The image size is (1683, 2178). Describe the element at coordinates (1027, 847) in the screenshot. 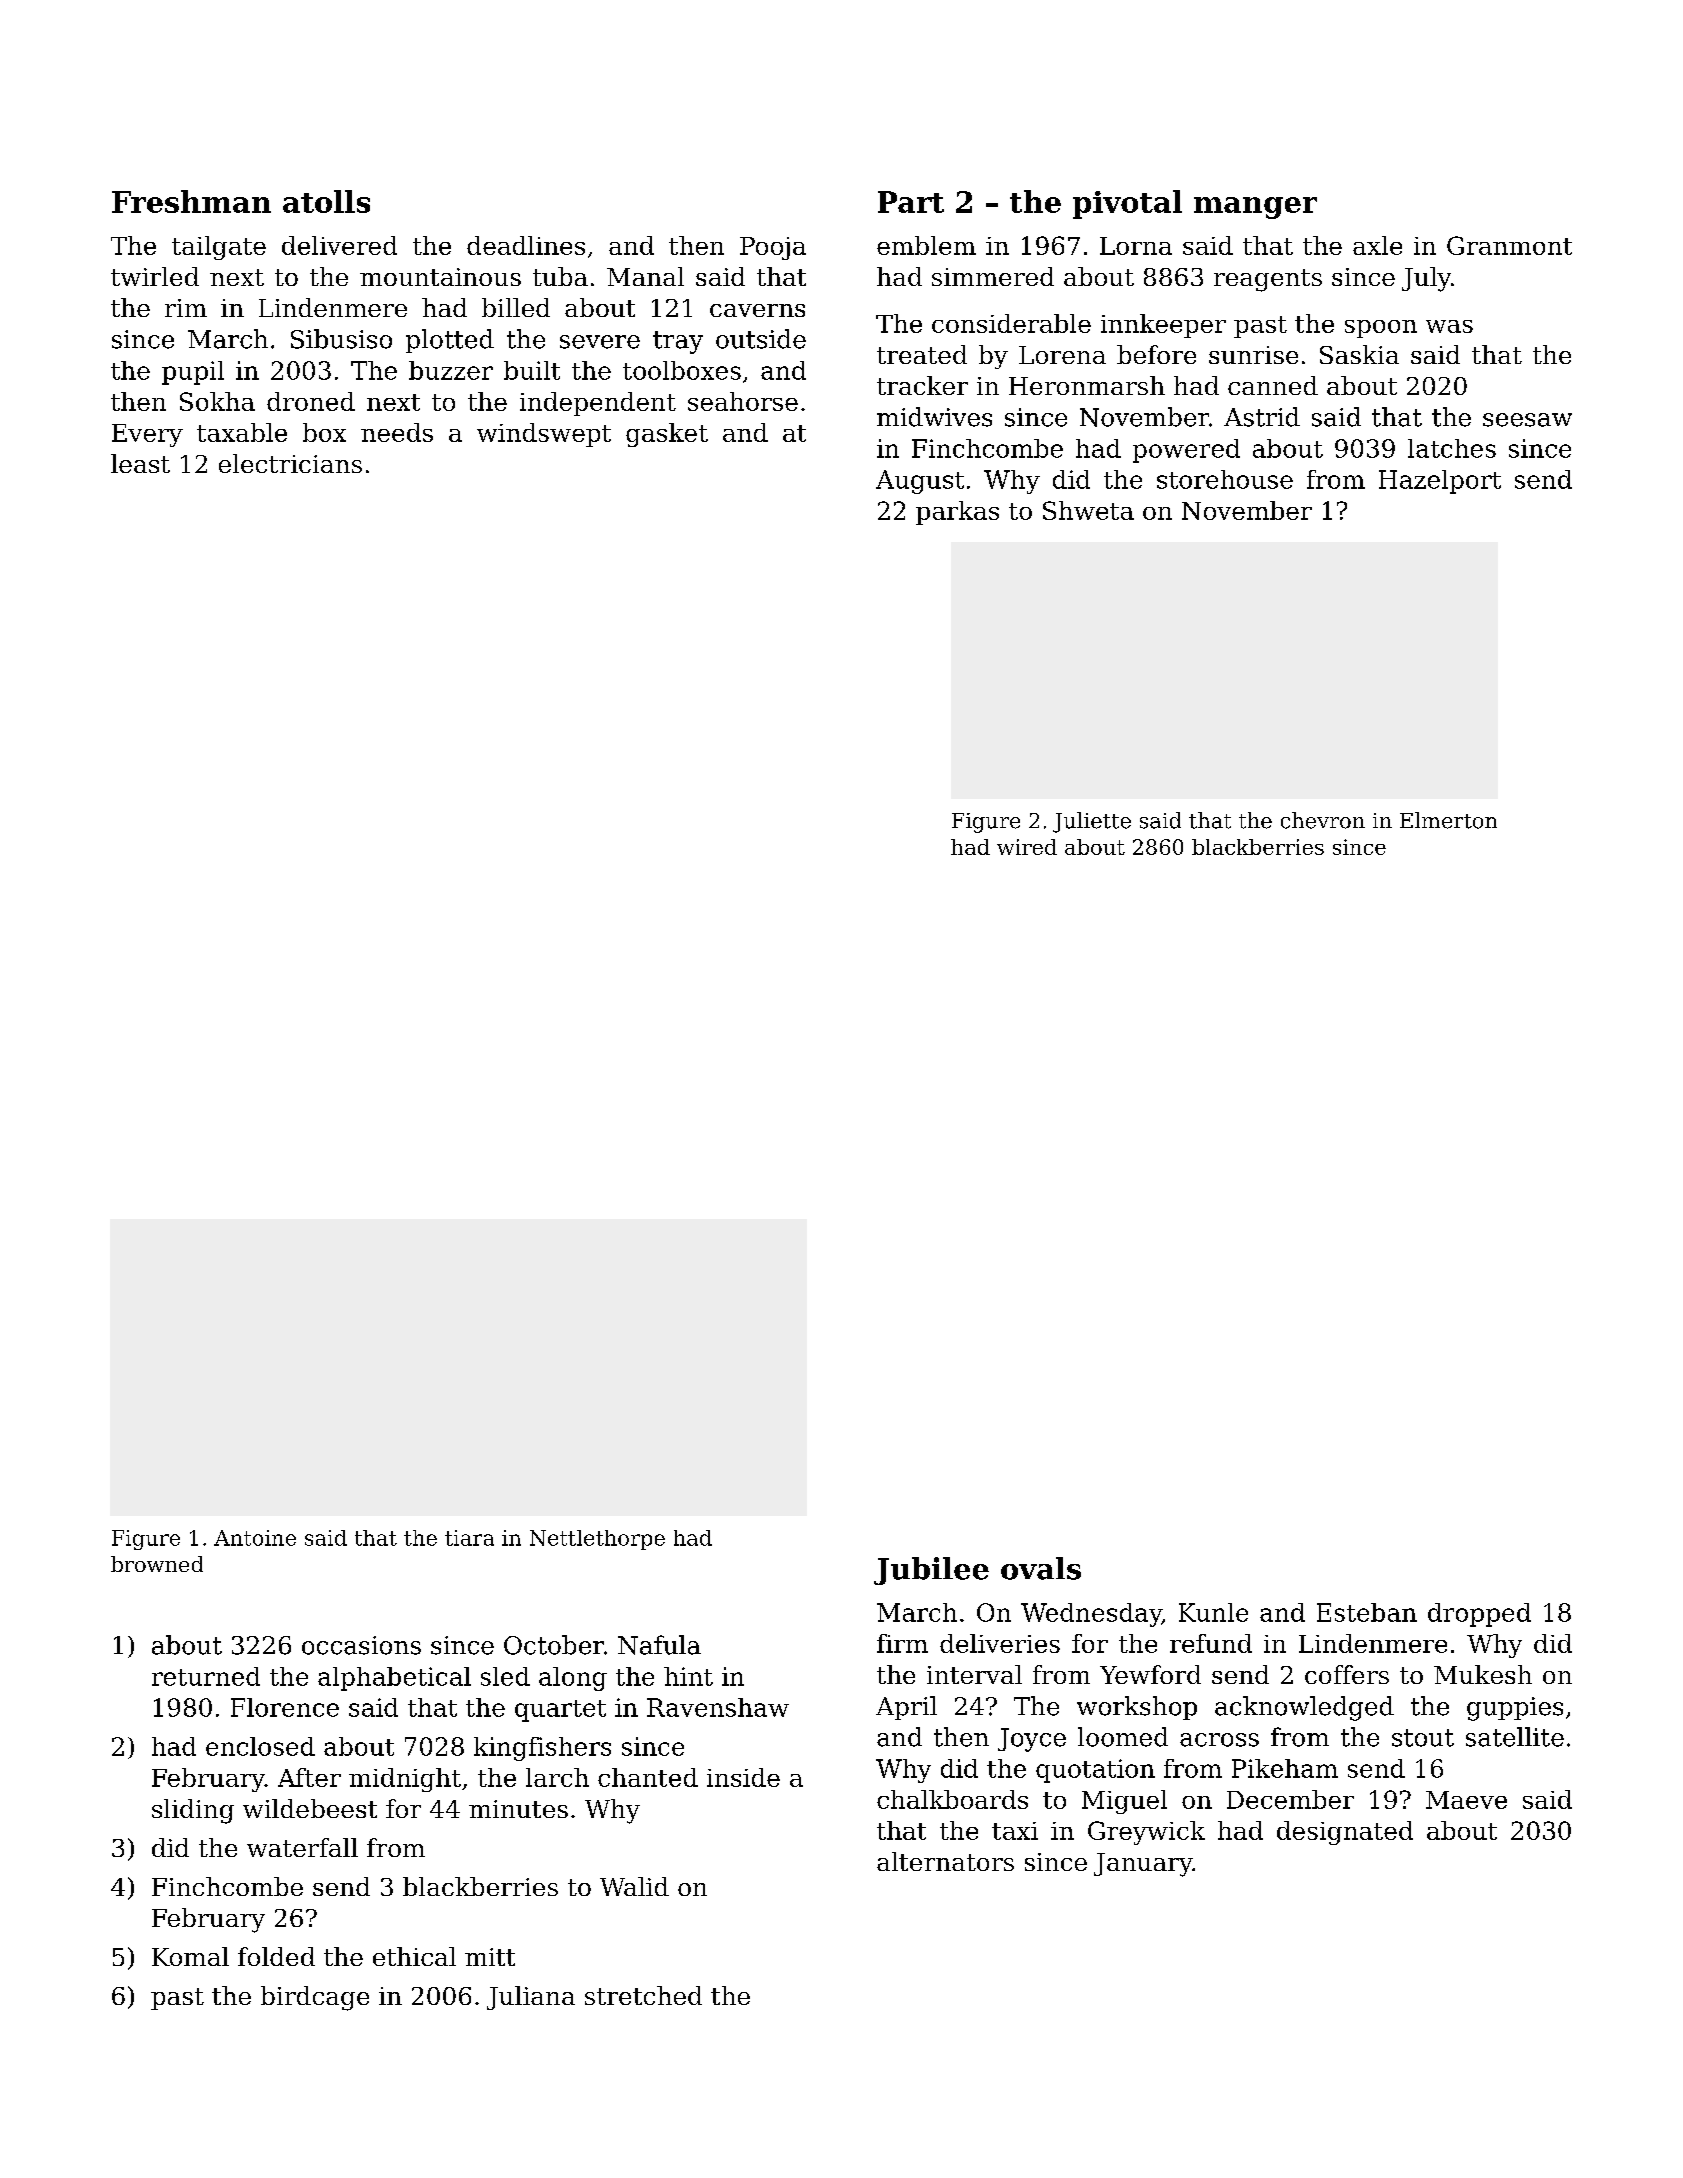

I see `wired` at that location.
